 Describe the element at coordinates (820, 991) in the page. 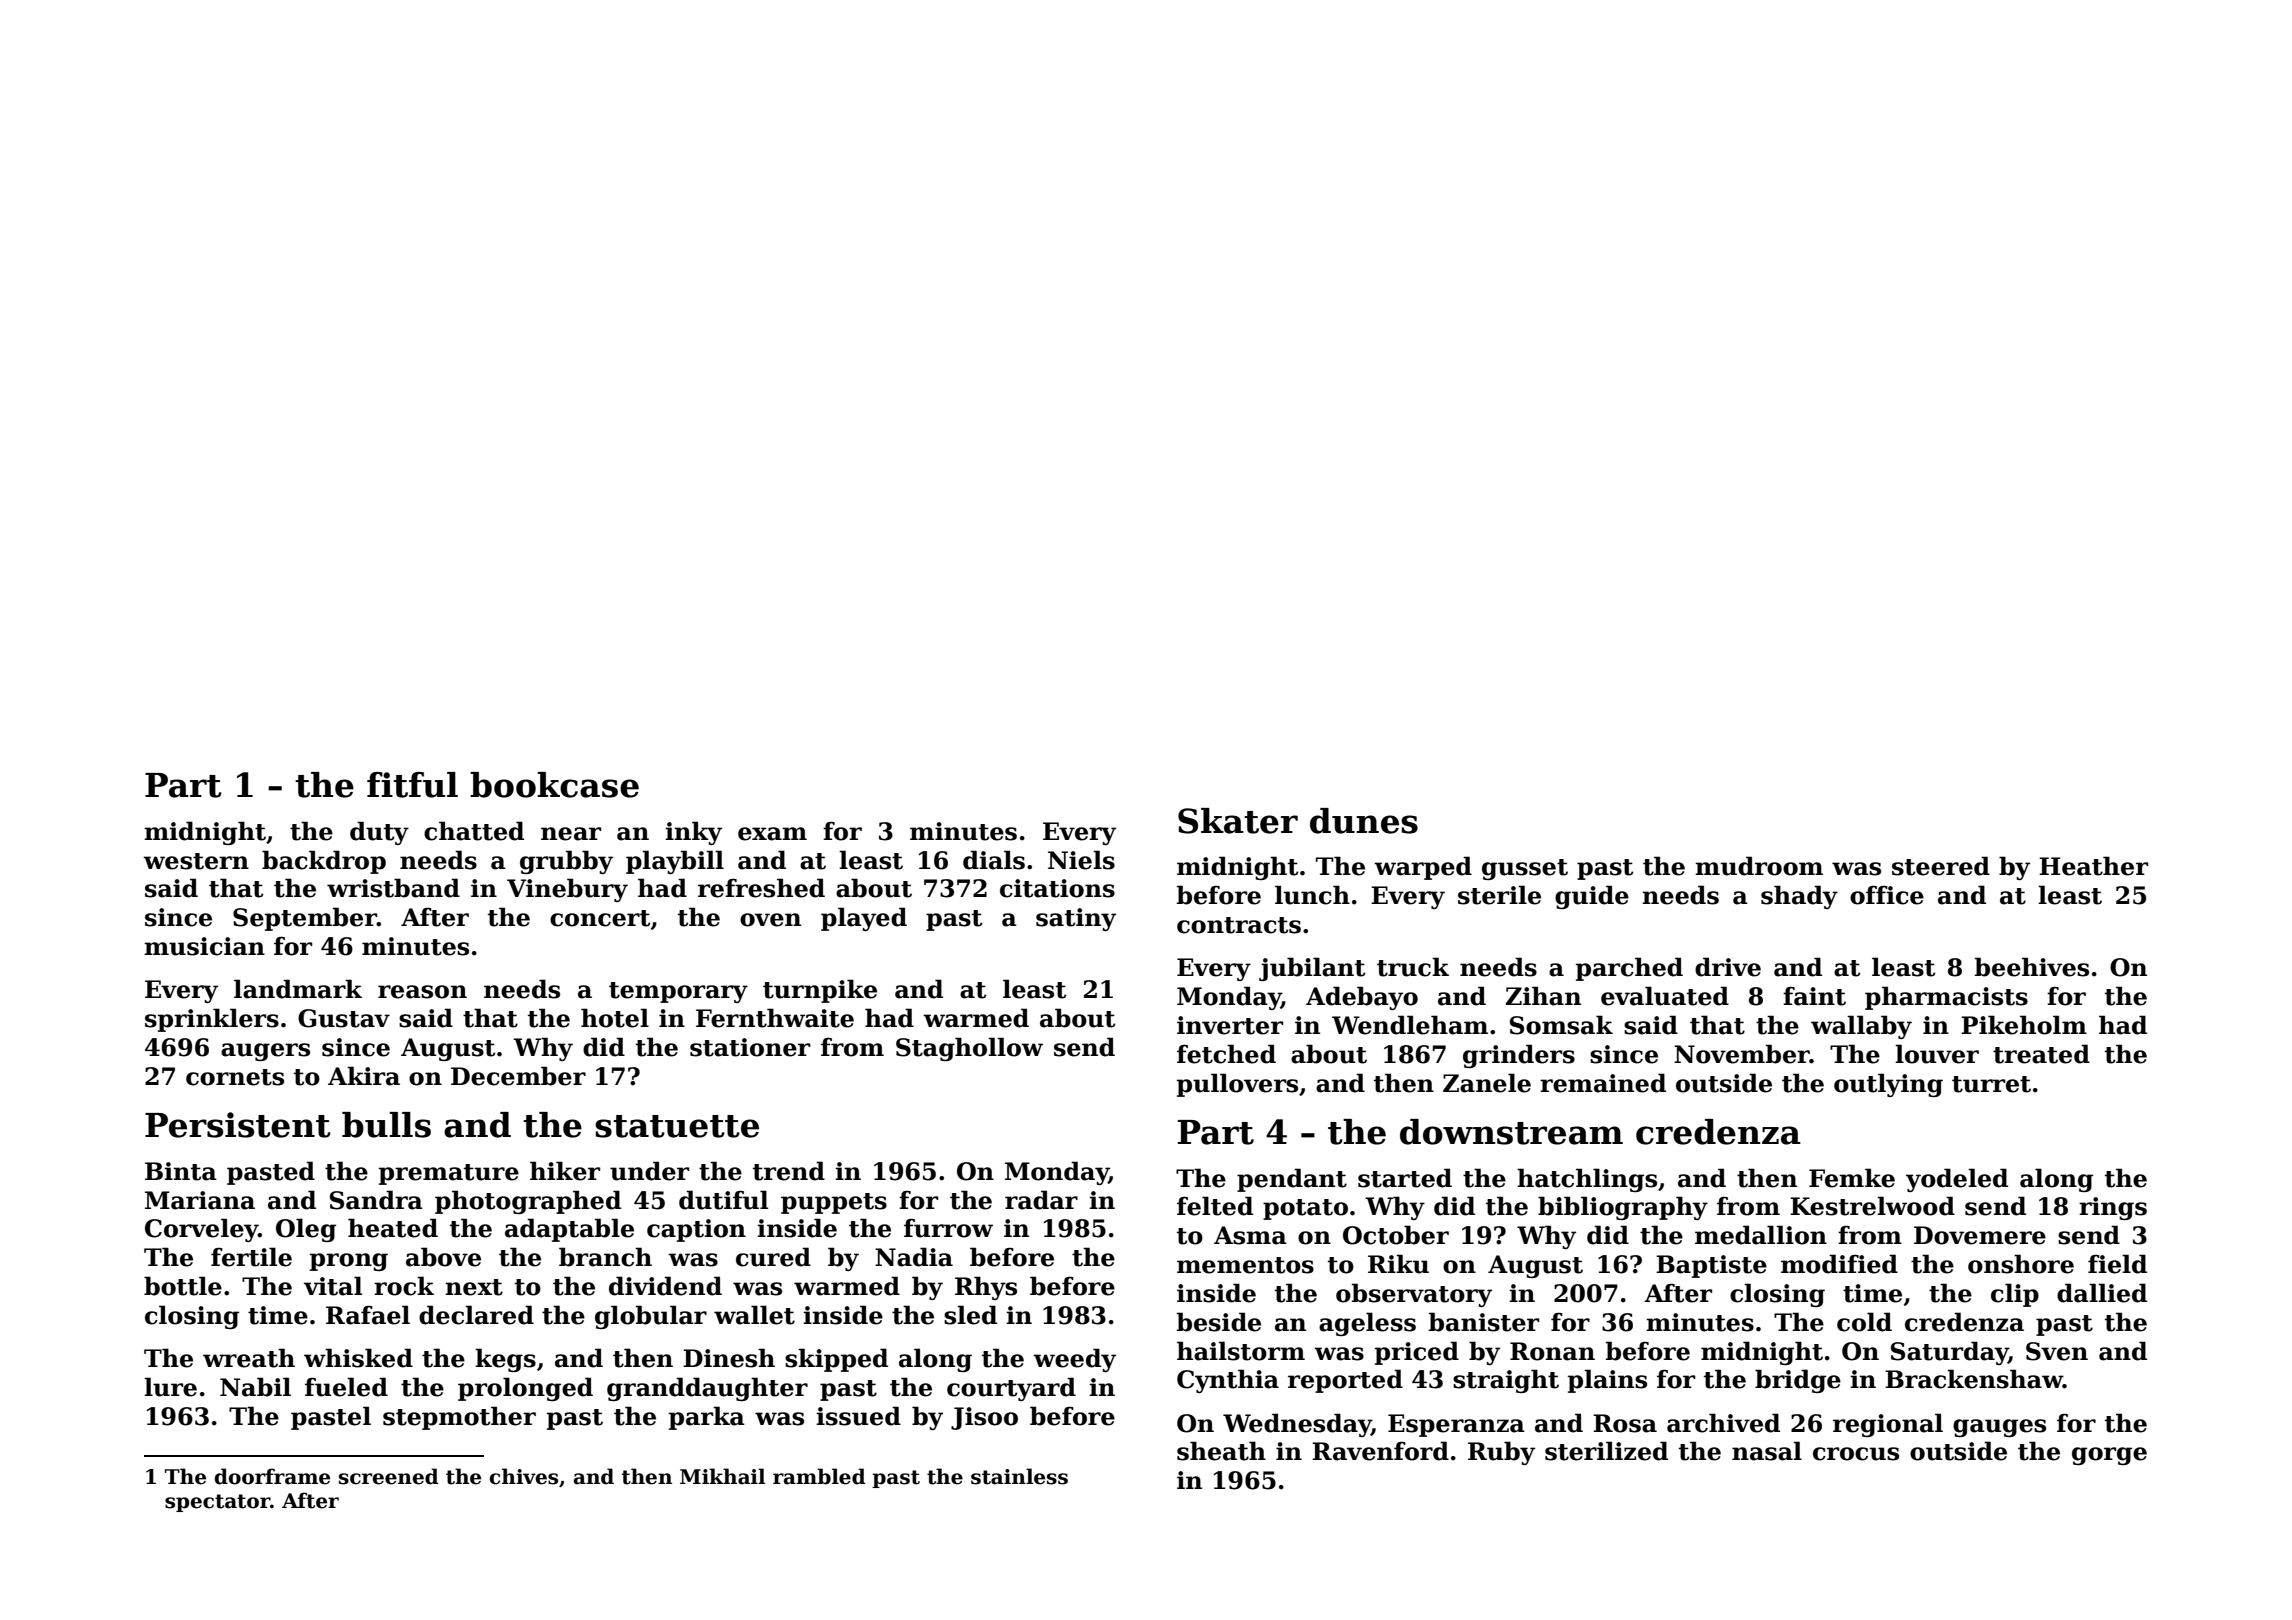

I see `turnpike` at that location.
